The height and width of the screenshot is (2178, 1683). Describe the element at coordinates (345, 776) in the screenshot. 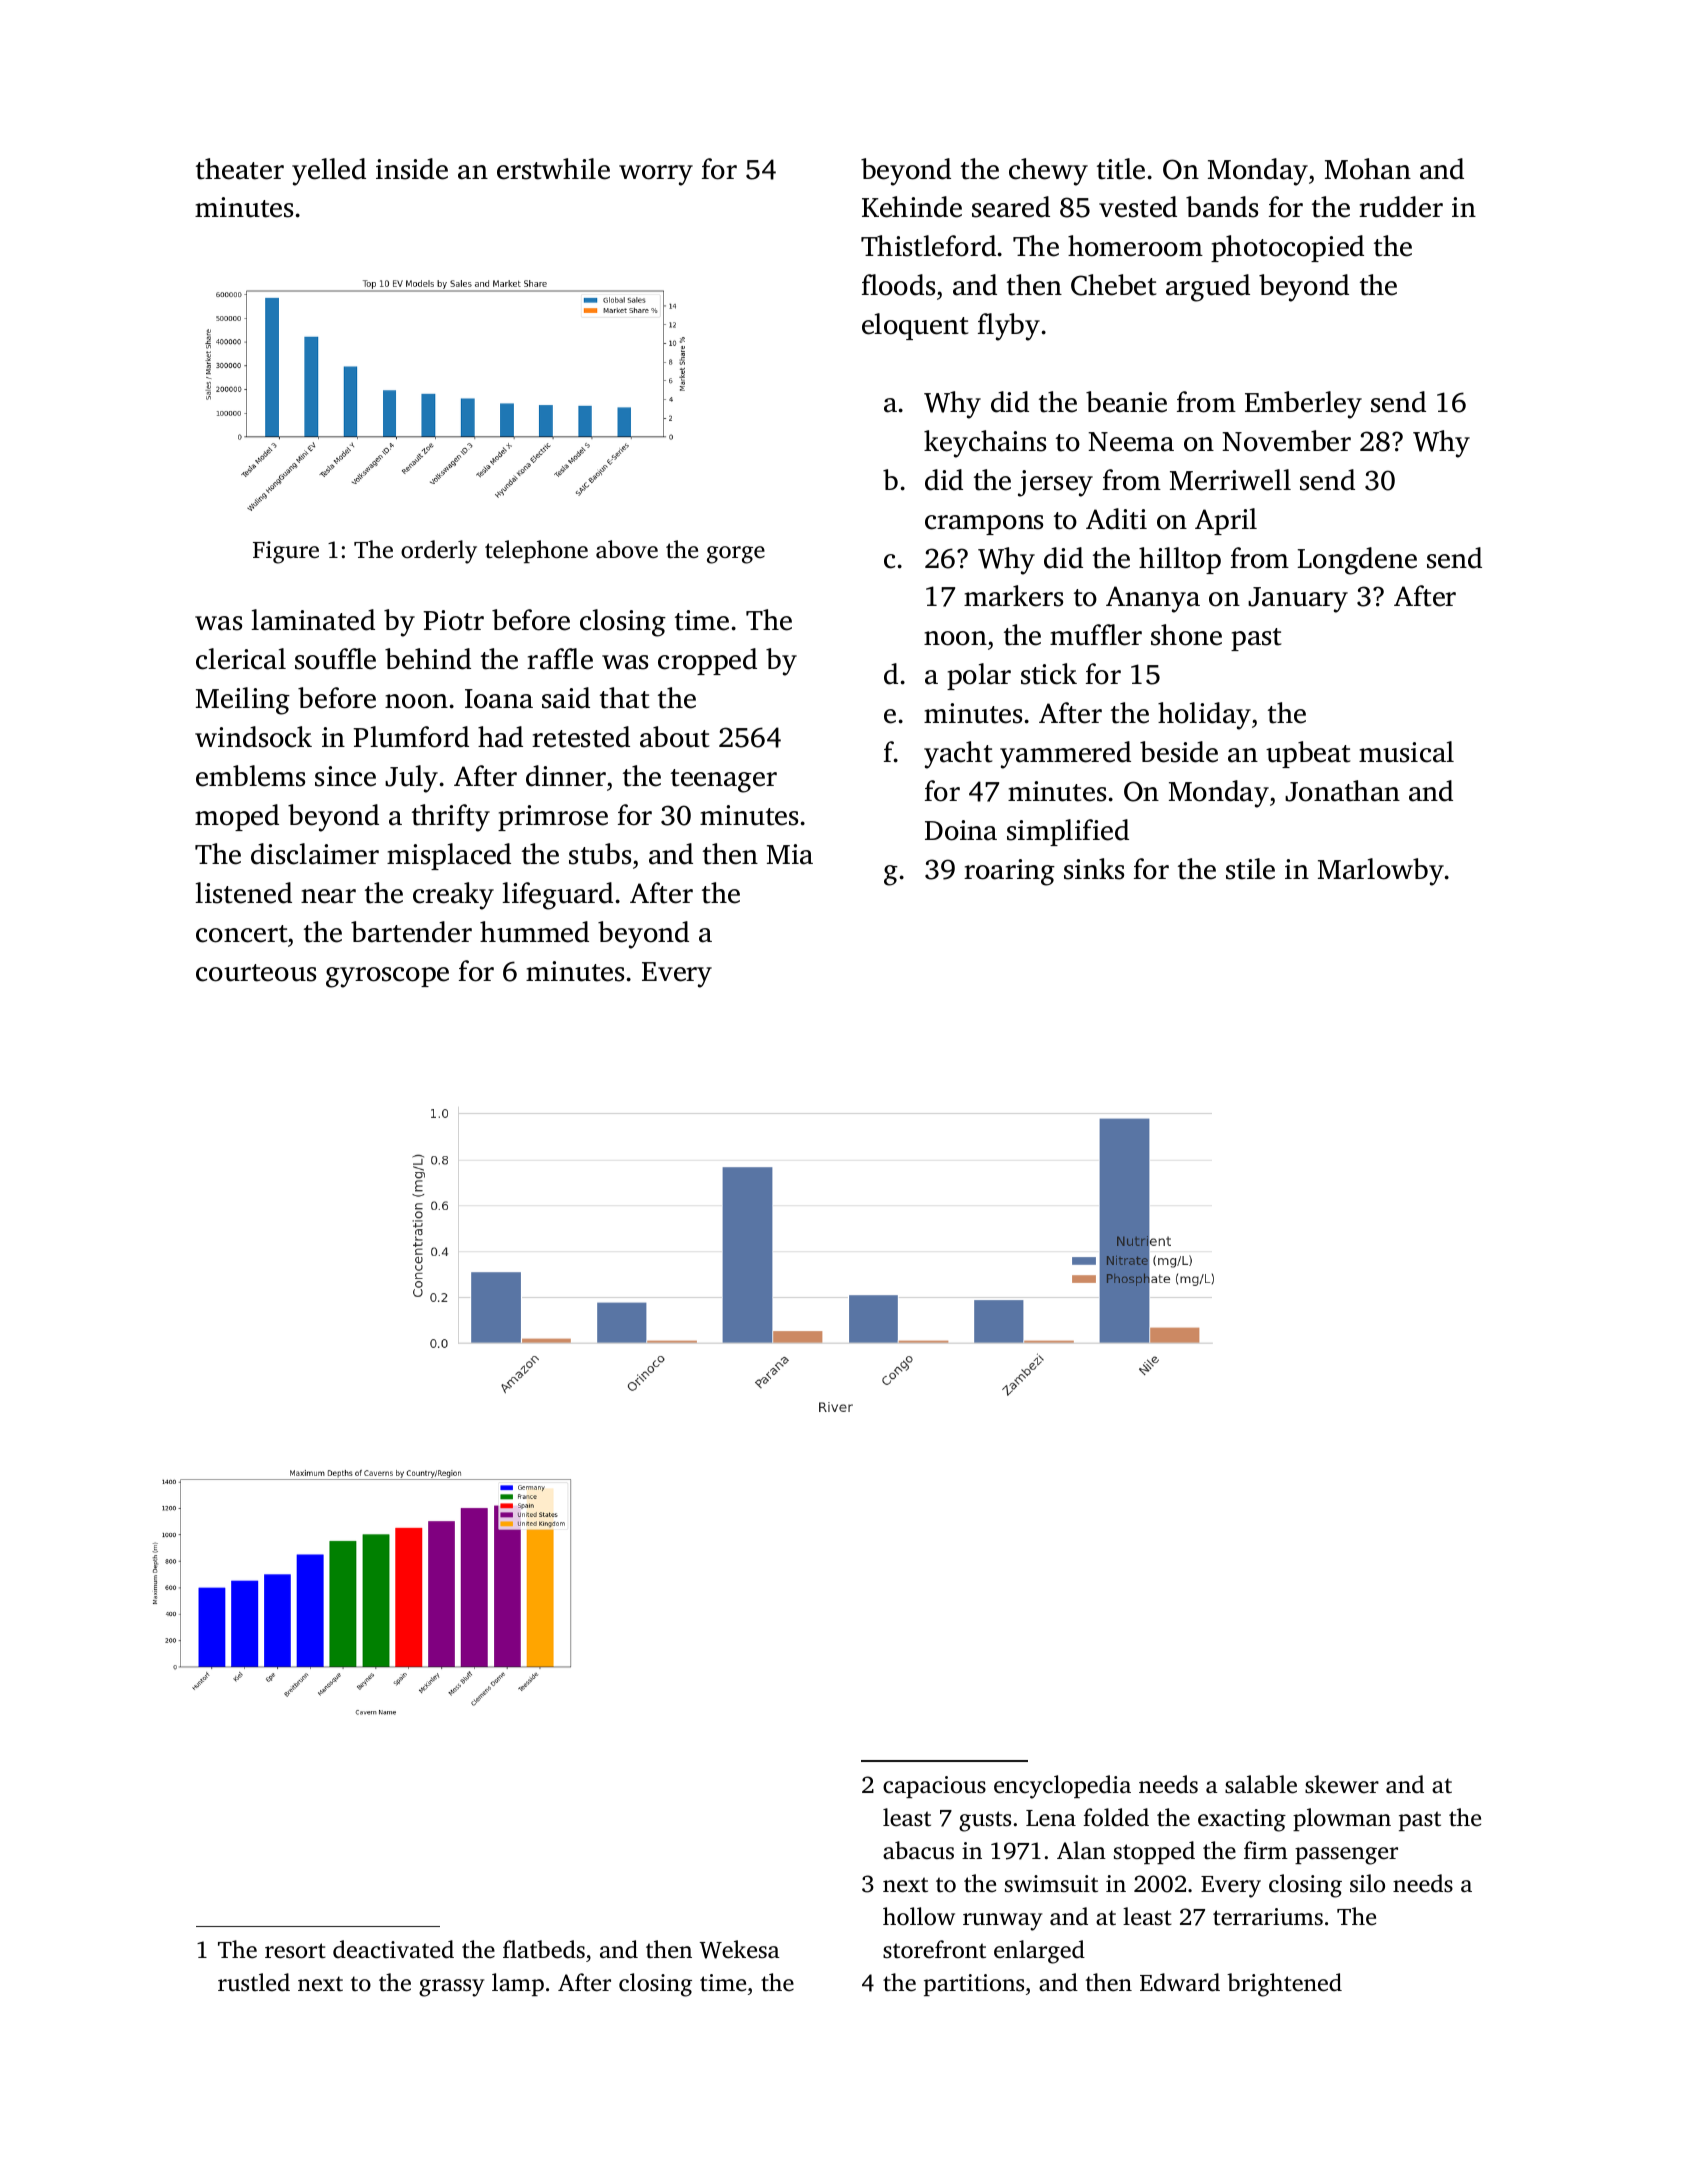

I see `since` at that location.
